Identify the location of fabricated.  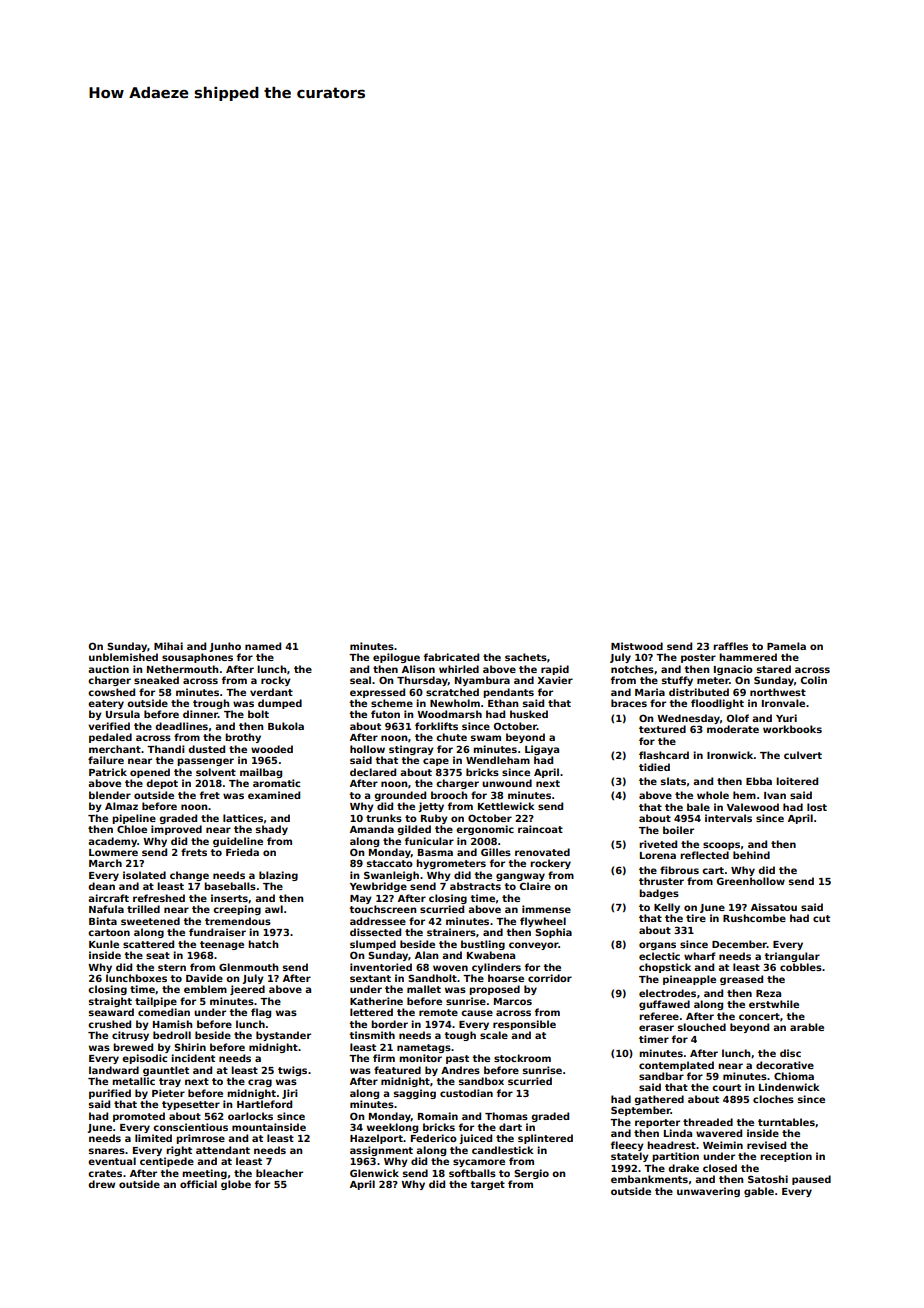
(451, 657).
